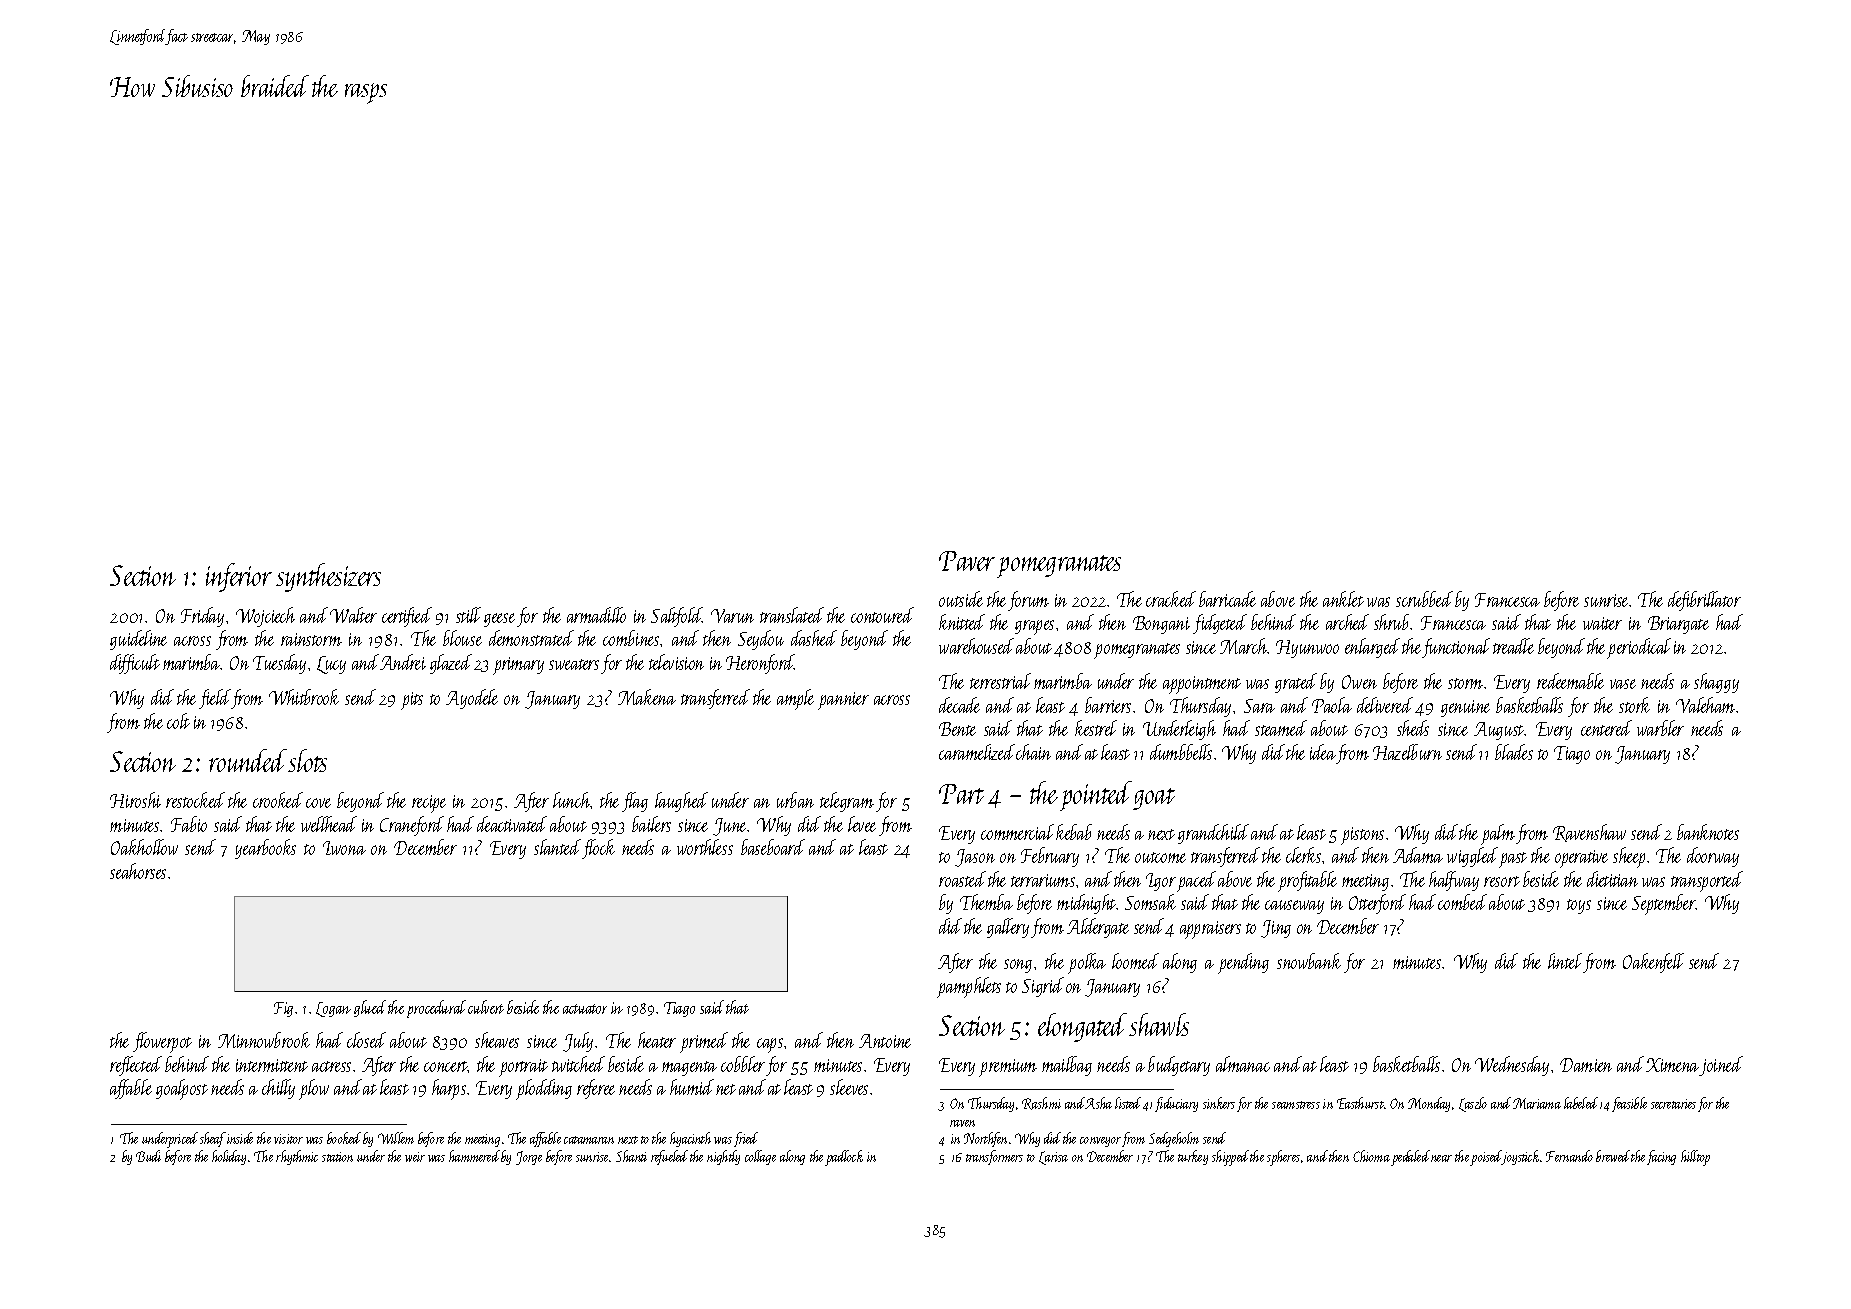 The height and width of the document is (1309, 1851). What do you see at coordinates (1171, 599) in the document?
I see `cracked` at bounding box center [1171, 599].
